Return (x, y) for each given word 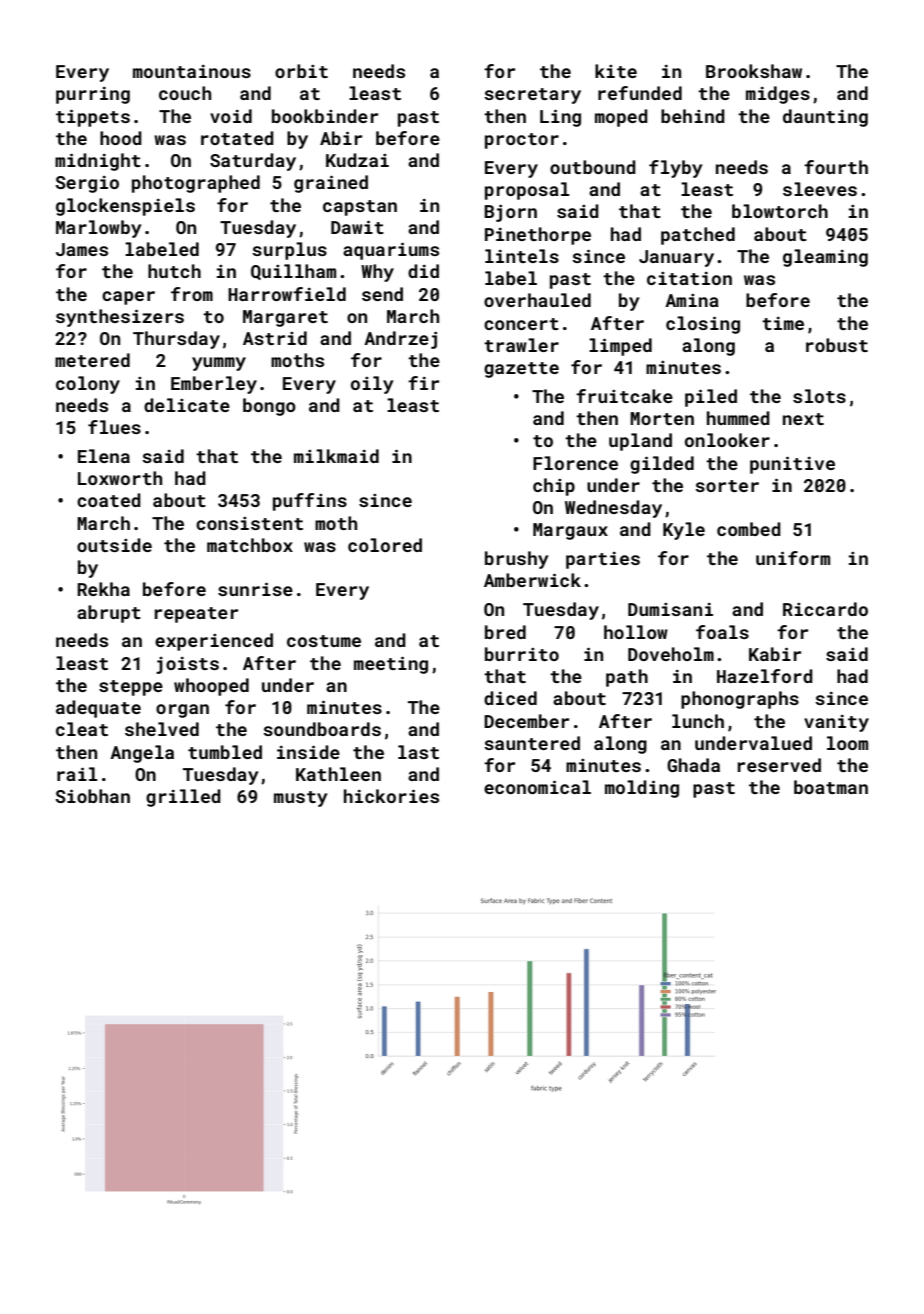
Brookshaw (754, 71)
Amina (692, 300)
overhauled (537, 300)
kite (616, 71)
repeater (196, 615)
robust (837, 345)
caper (128, 298)
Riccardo (825, 609)
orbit (301, 71)
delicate (187, 405)
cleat (82, 729)
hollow (636, 632)
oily (372, 385)
